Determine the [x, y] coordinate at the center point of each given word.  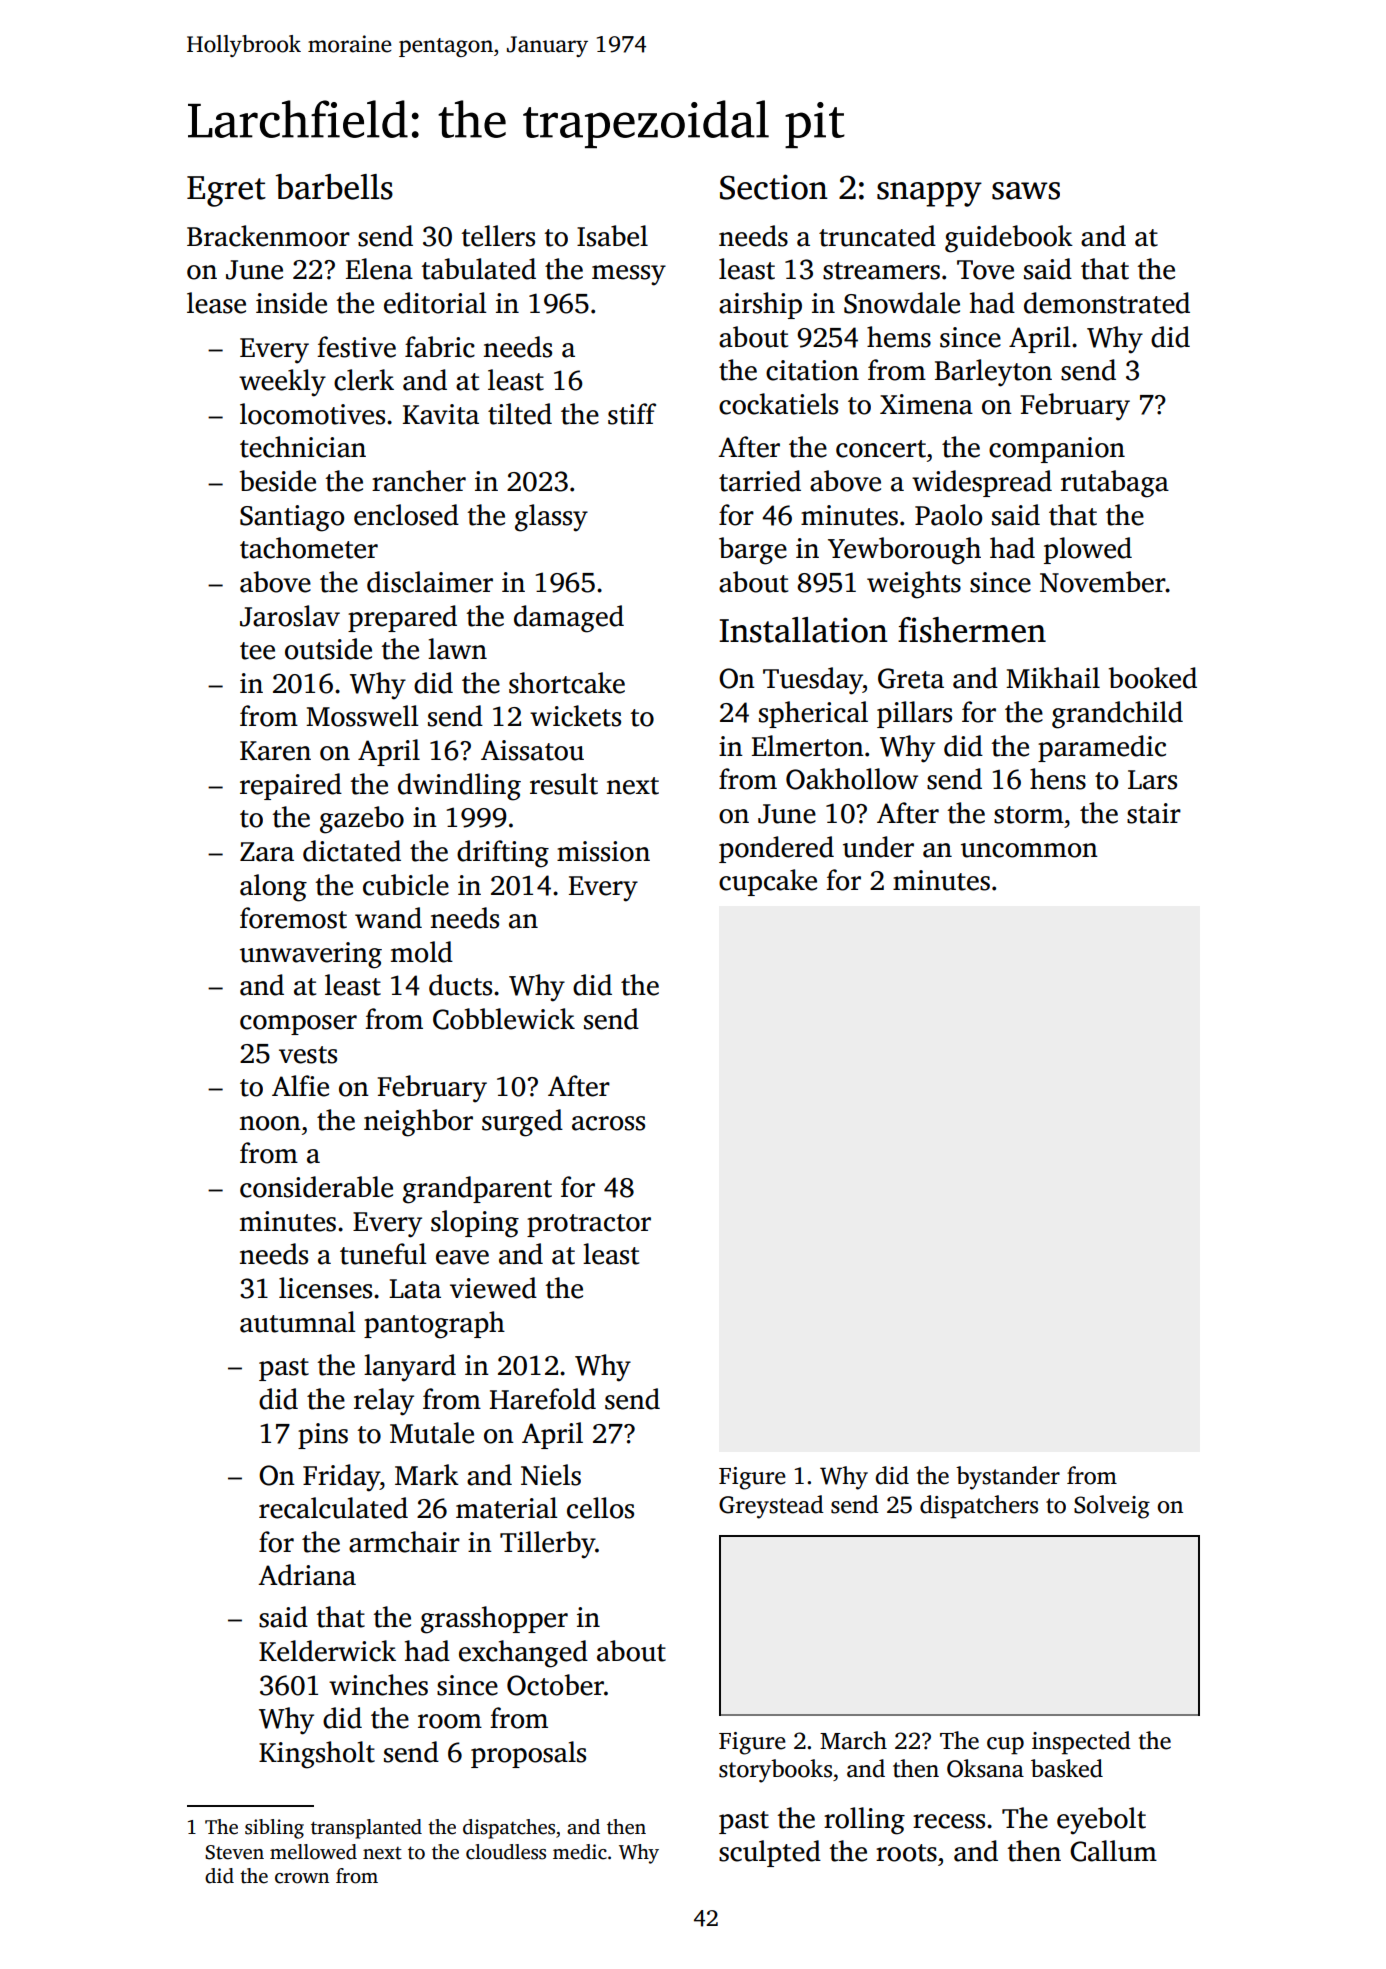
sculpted [770, 1853]
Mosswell [362, 716]
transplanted [366, 1829]
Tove [985, 270]
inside [291, 303]
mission [603, 851]
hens [1058, 779]
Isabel [612, 236]
